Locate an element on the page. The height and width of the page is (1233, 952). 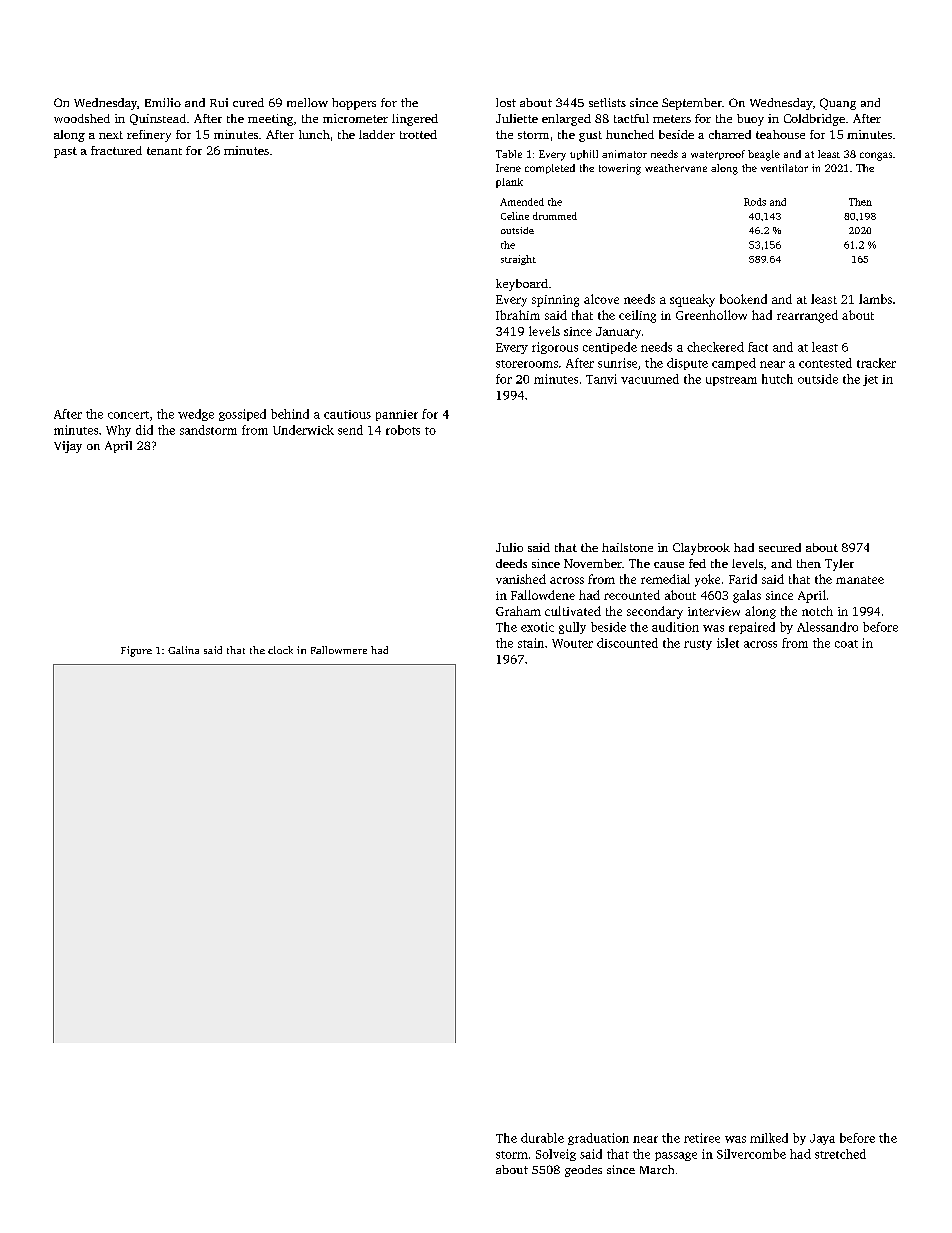
coat is located at coordinates (846, 644).
